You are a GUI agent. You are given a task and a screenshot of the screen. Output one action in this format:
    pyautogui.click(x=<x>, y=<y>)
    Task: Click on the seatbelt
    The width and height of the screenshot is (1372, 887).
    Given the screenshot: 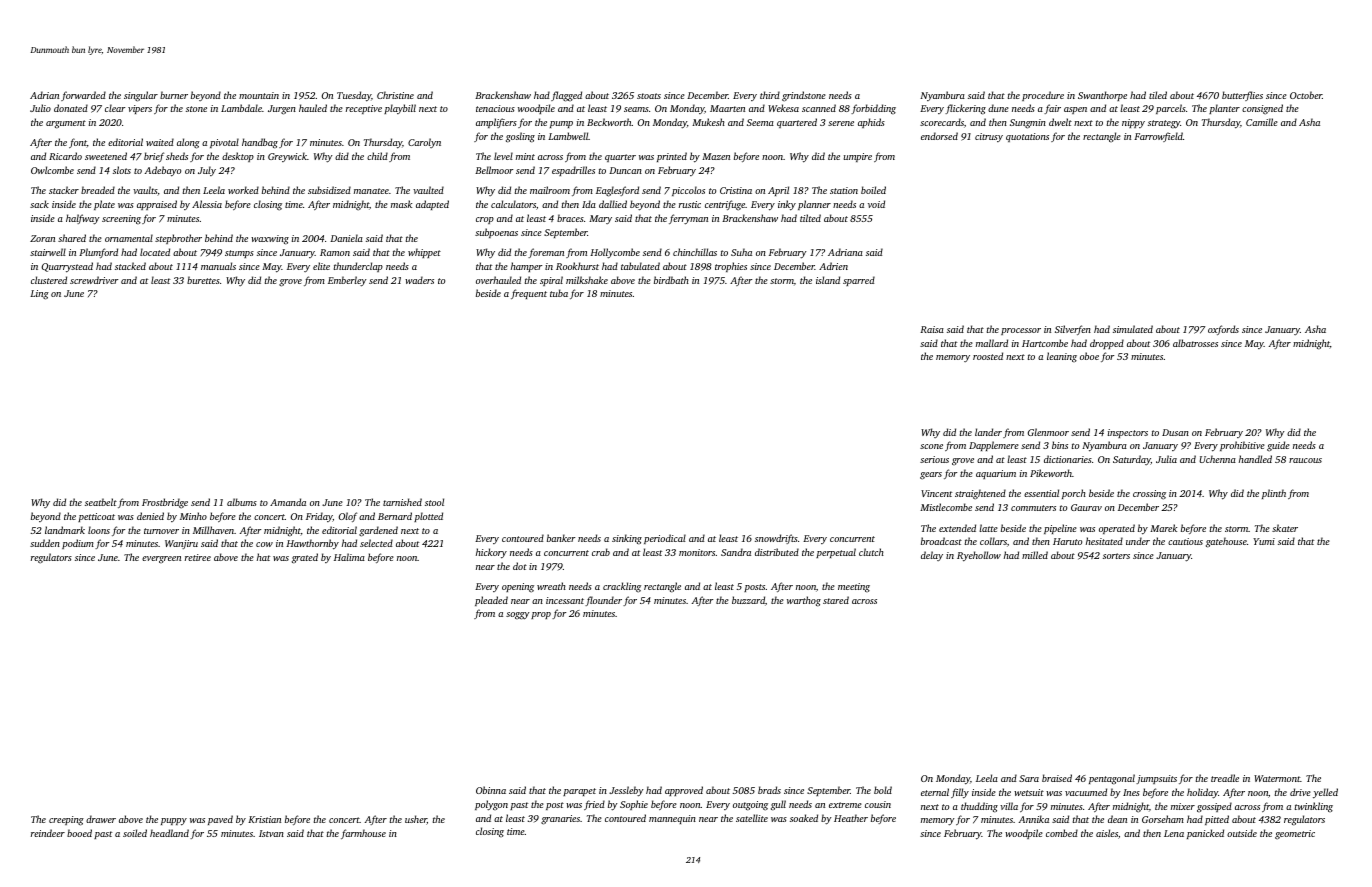 What is the action you would take?
    pyautogui.click(x=101, y=502)
